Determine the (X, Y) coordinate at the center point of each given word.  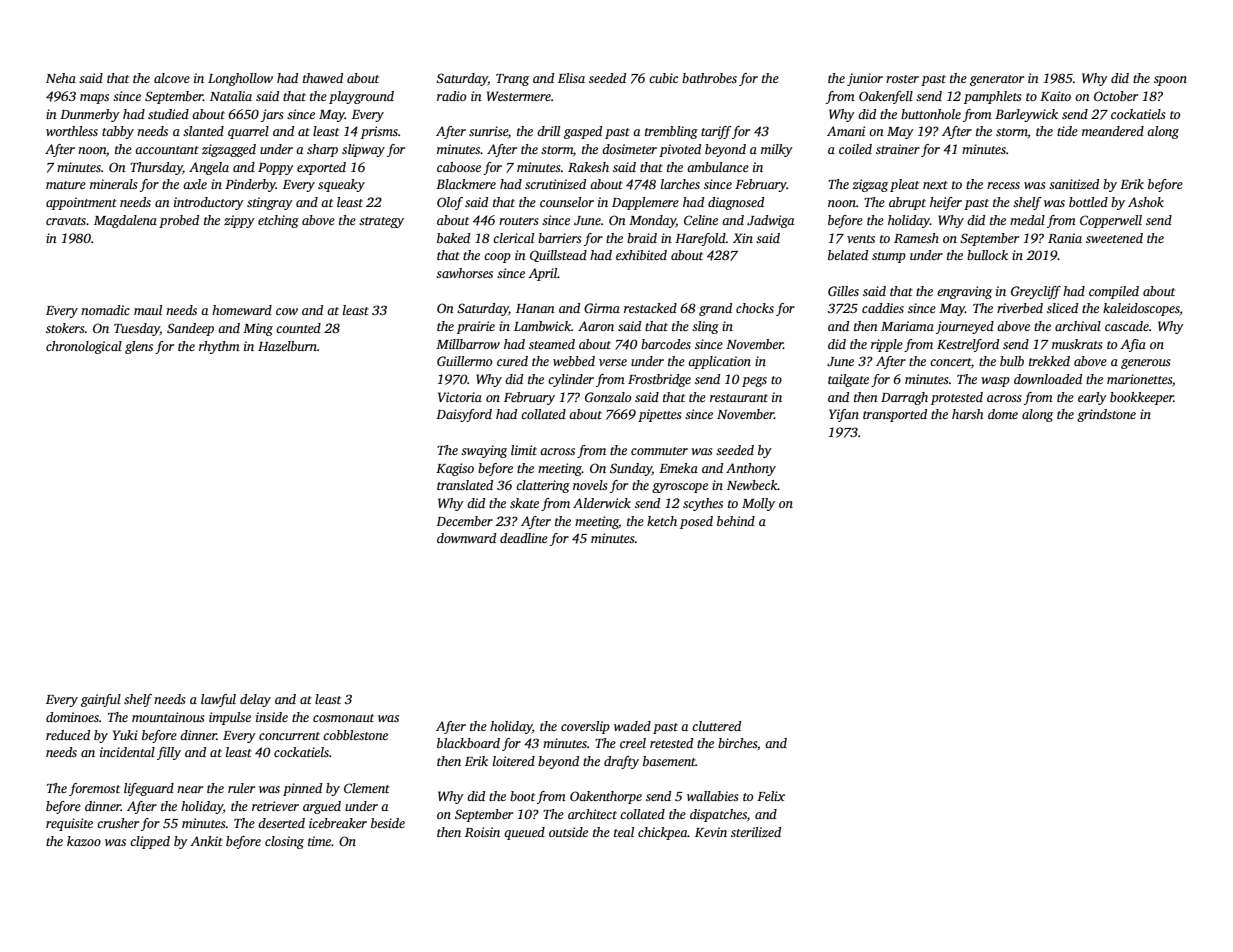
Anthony (751, 469)
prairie (476, 327)
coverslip (585, 727)
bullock (987, 255)
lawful (218, 700)
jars (272, 115)
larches (680, 184)
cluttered (716, 726)
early (1092, 398)
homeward (242, 310)
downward (466, 538)
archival (1078, 326)
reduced (68, 735)
